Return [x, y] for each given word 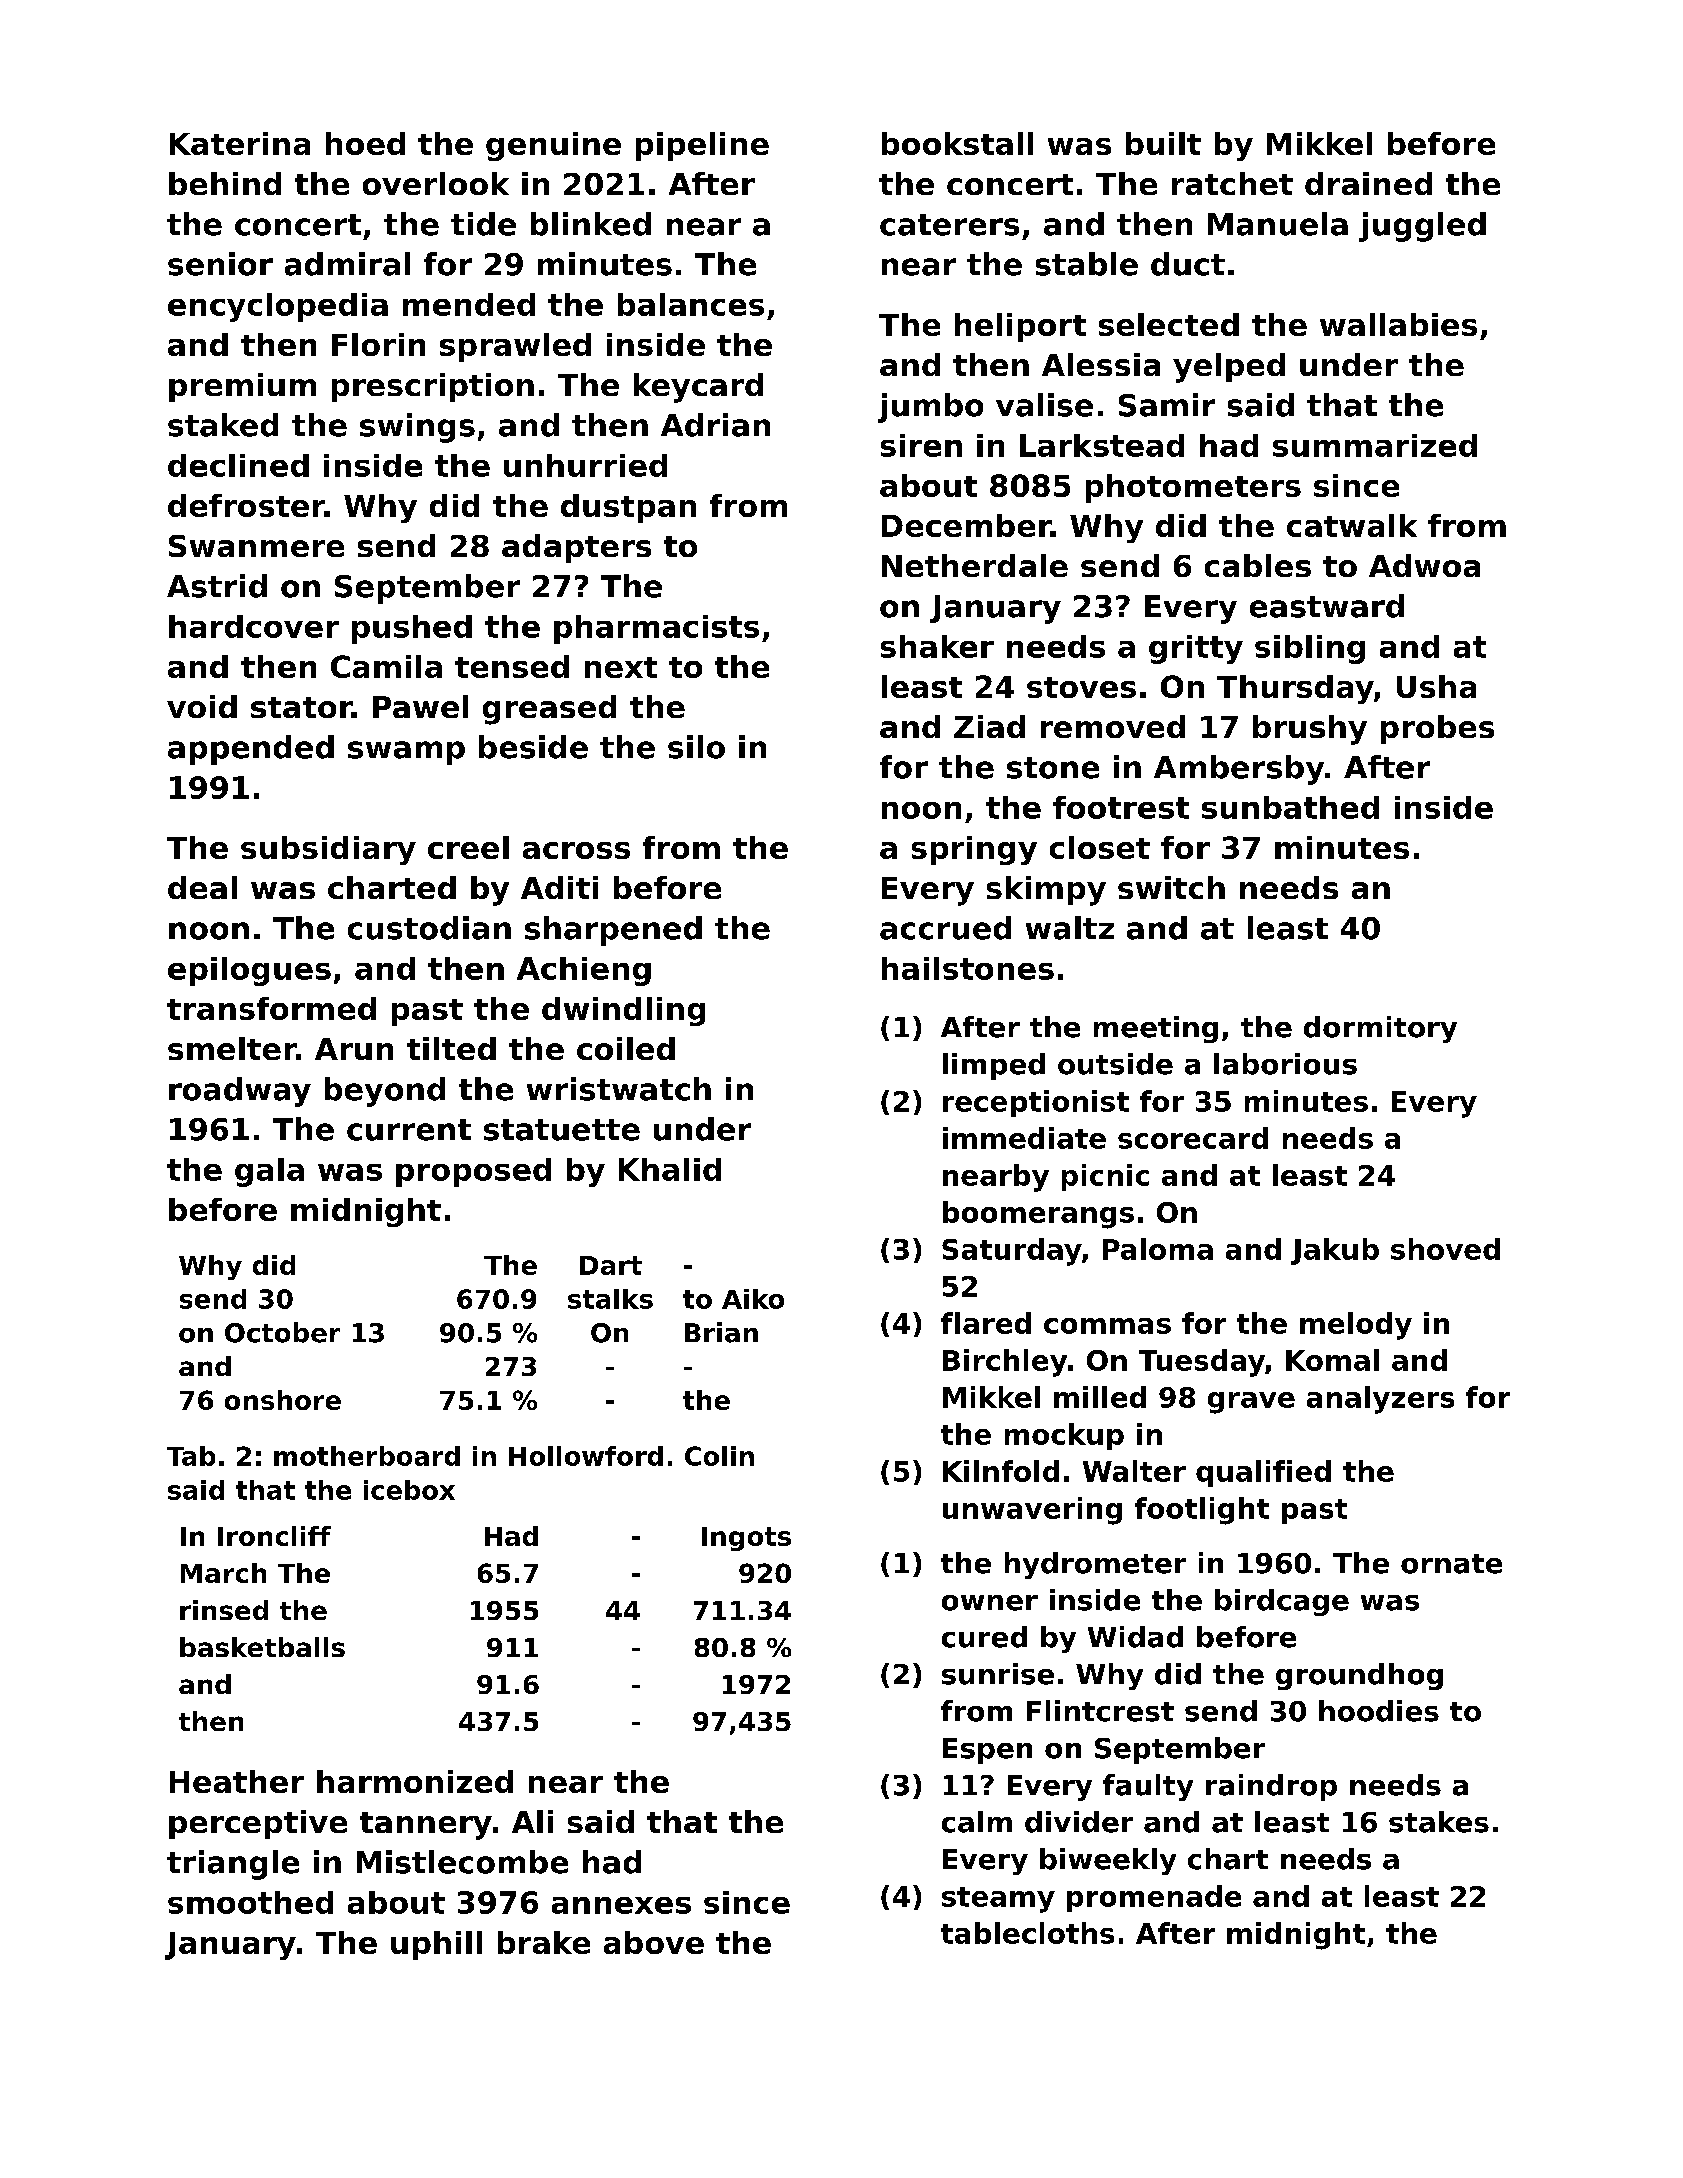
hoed [365, 143]
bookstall [957, 143]
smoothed [250, 1902]
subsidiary [328, 850]
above [654, 1942]
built [1163, 143]
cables [1258, 565]
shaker [937, 646]
